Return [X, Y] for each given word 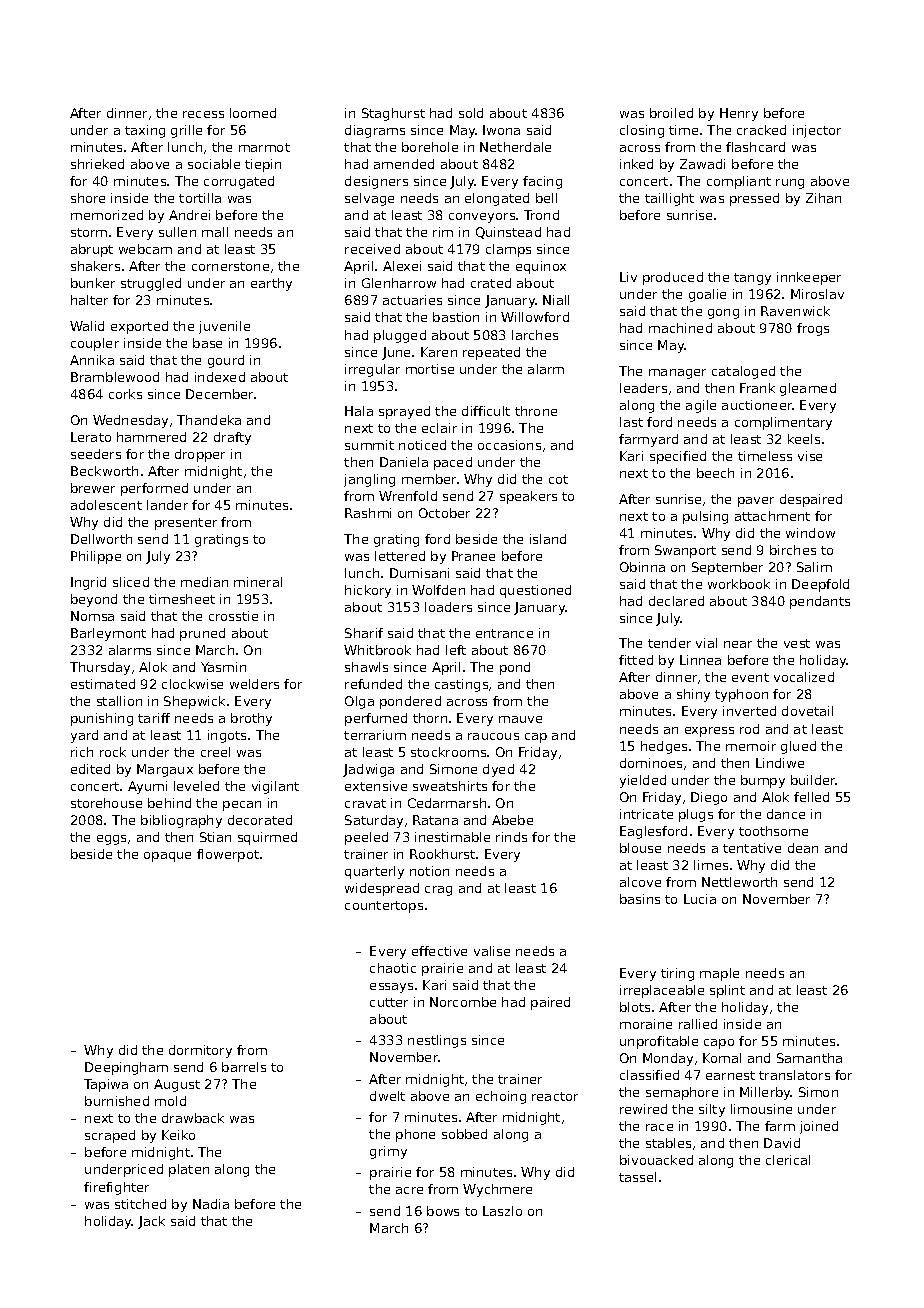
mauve [520, 719]
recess [203, 114]
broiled [671, 113]
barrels [244, 1067]
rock [113, 752]
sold [471, 113]
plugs [696, 815]
